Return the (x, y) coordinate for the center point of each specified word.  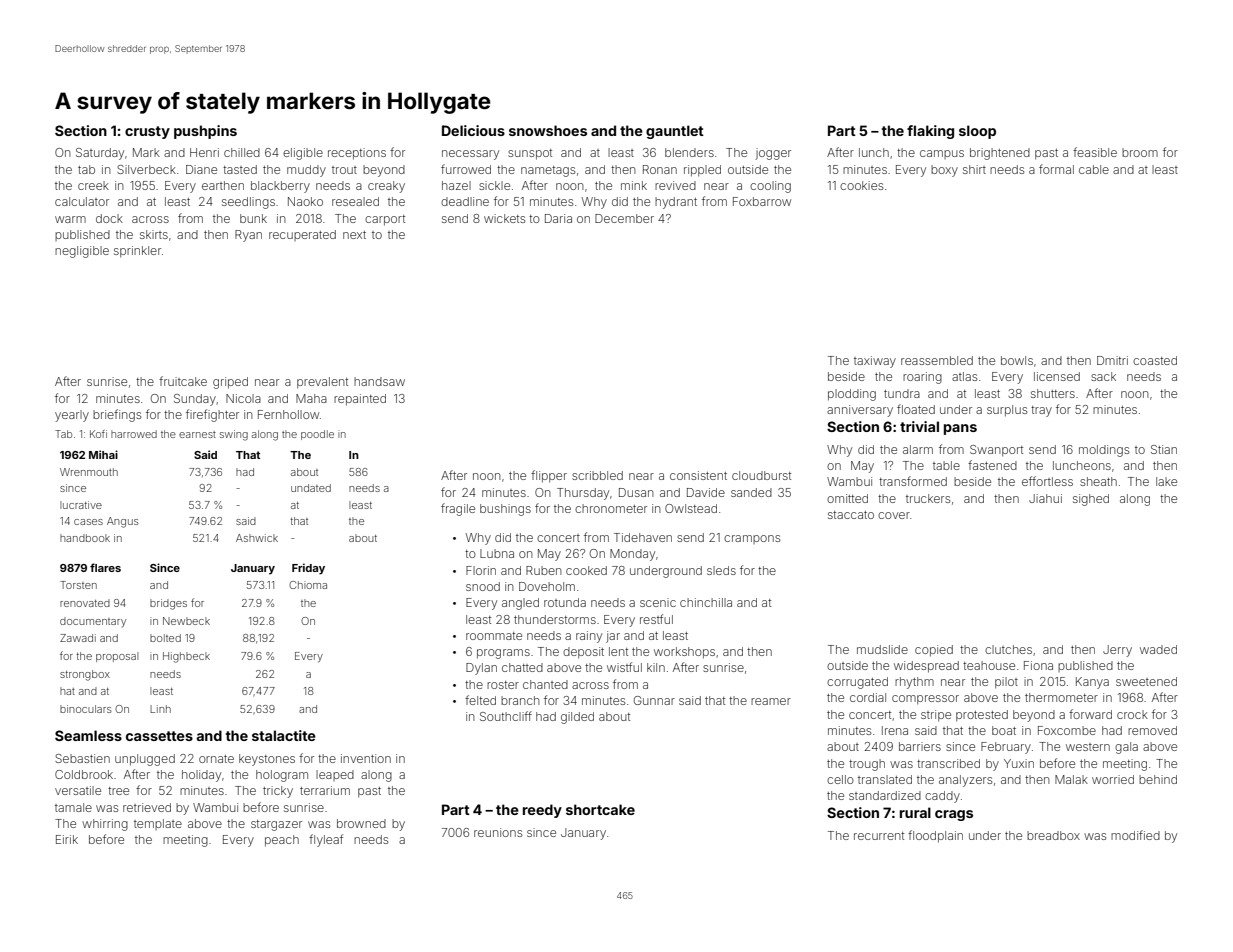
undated (311, 488)
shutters (1053, 393)
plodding (852, 395)
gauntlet (675, 132)
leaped (335, 775)
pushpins (205, 132)
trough (867, 765)
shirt (974, 169)
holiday (201, 776)
